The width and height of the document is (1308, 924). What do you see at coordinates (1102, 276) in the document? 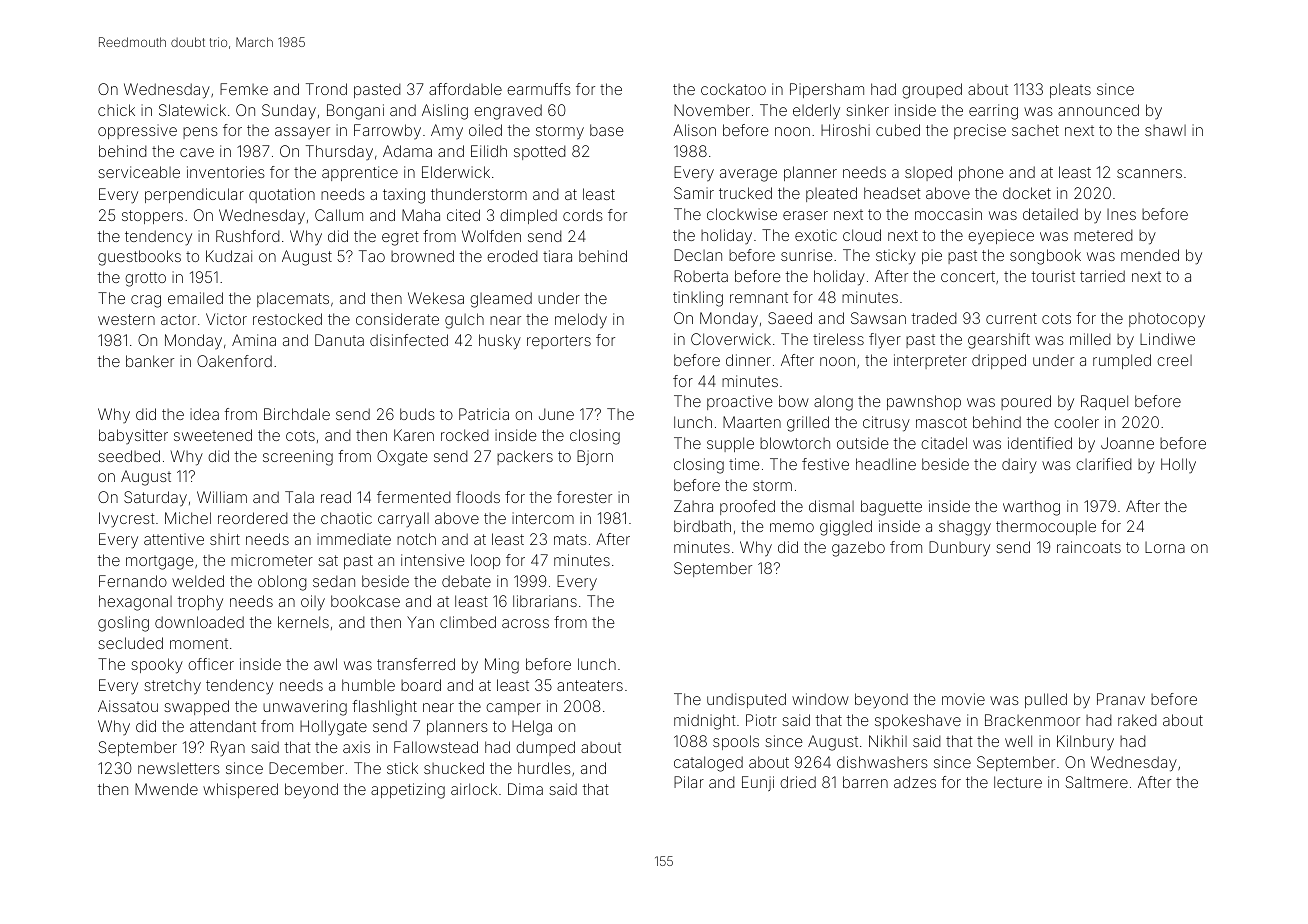
I see `tarried` at bounding box center [1102, 276].
